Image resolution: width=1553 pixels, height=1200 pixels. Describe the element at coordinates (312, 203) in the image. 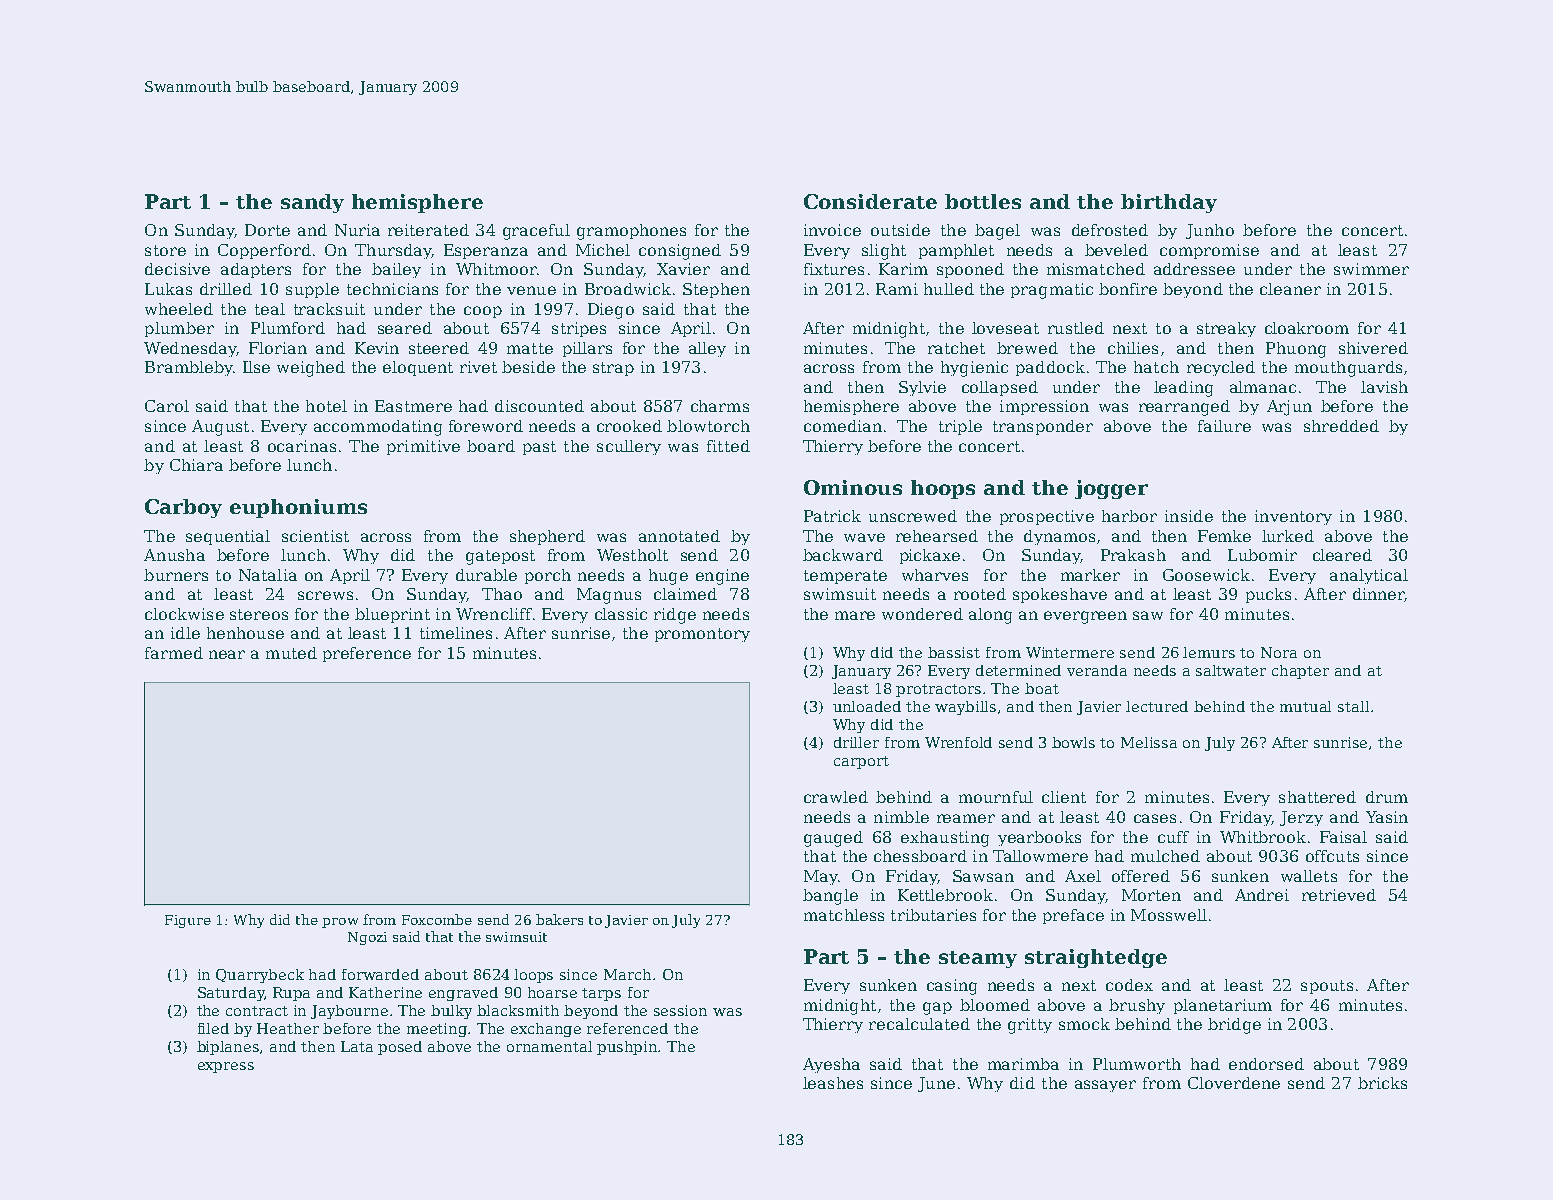

I see `sandy` at that location.
